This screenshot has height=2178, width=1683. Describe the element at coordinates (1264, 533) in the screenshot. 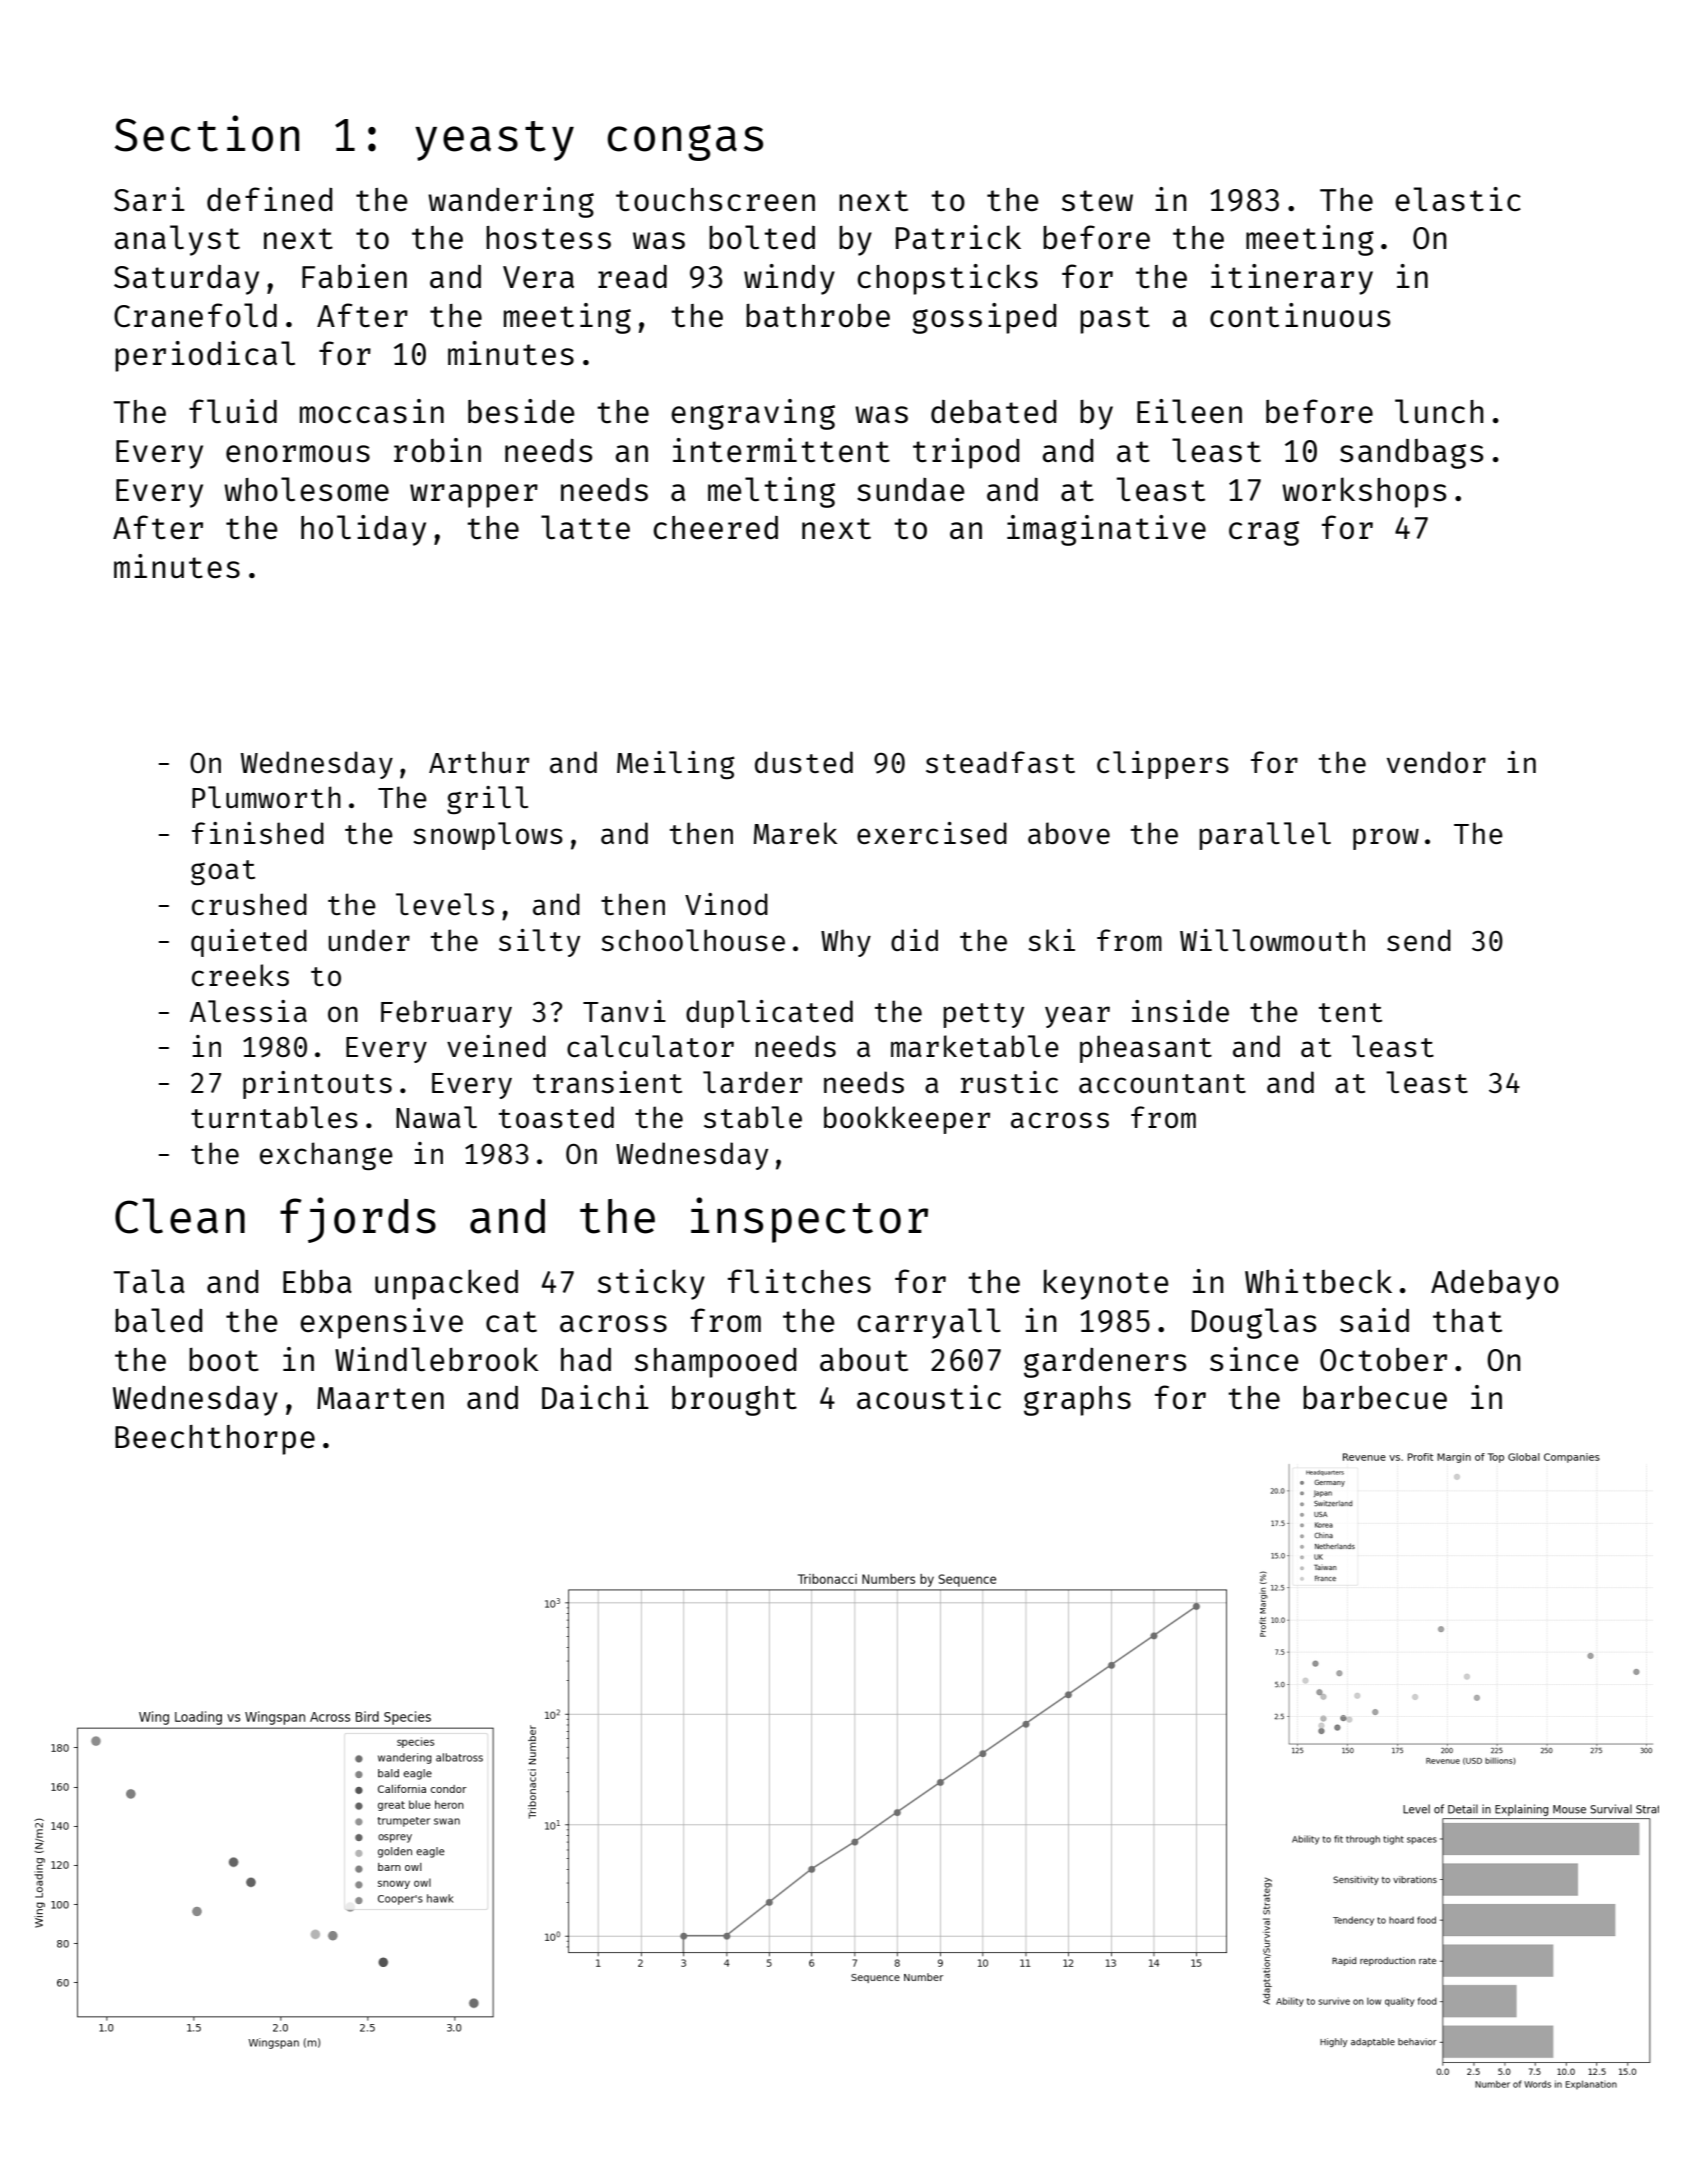

I see `crag` at that location.
